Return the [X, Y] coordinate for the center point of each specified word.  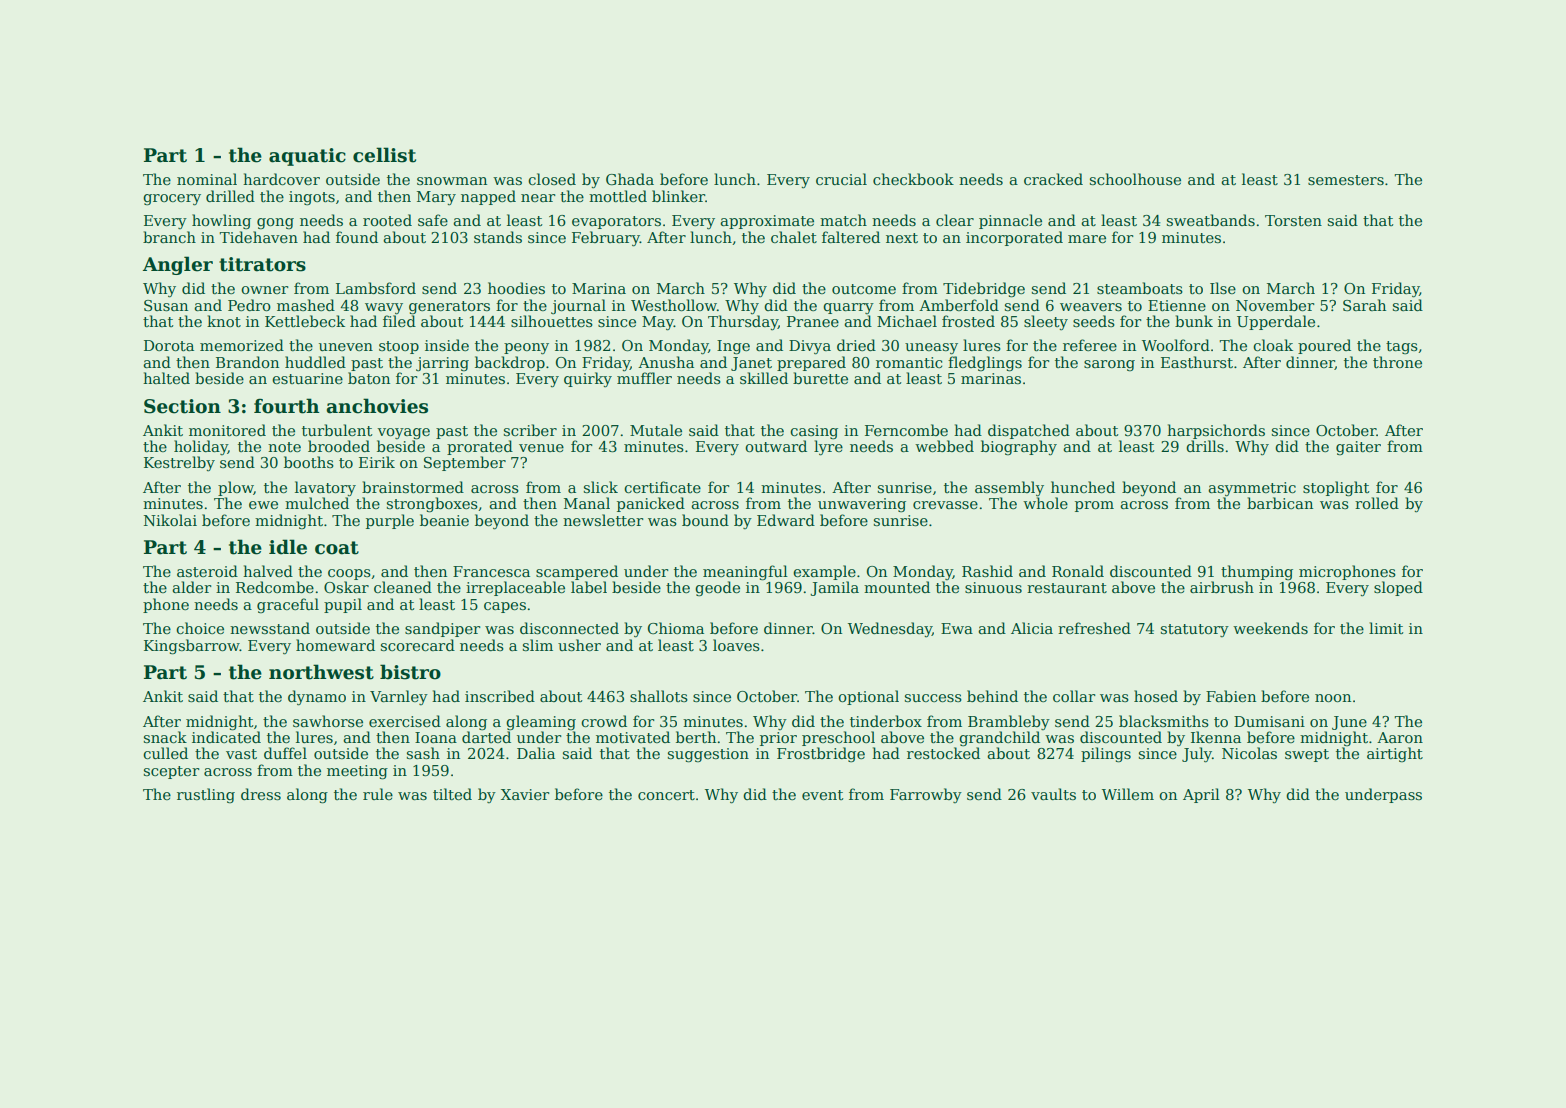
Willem [1128, 794]
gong [275, 223]
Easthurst [1197, 362]
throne [1397, 362]
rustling [206, 795]
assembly [1009, 489]
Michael [907, 321]
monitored [227, 430]
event [822, 795]
